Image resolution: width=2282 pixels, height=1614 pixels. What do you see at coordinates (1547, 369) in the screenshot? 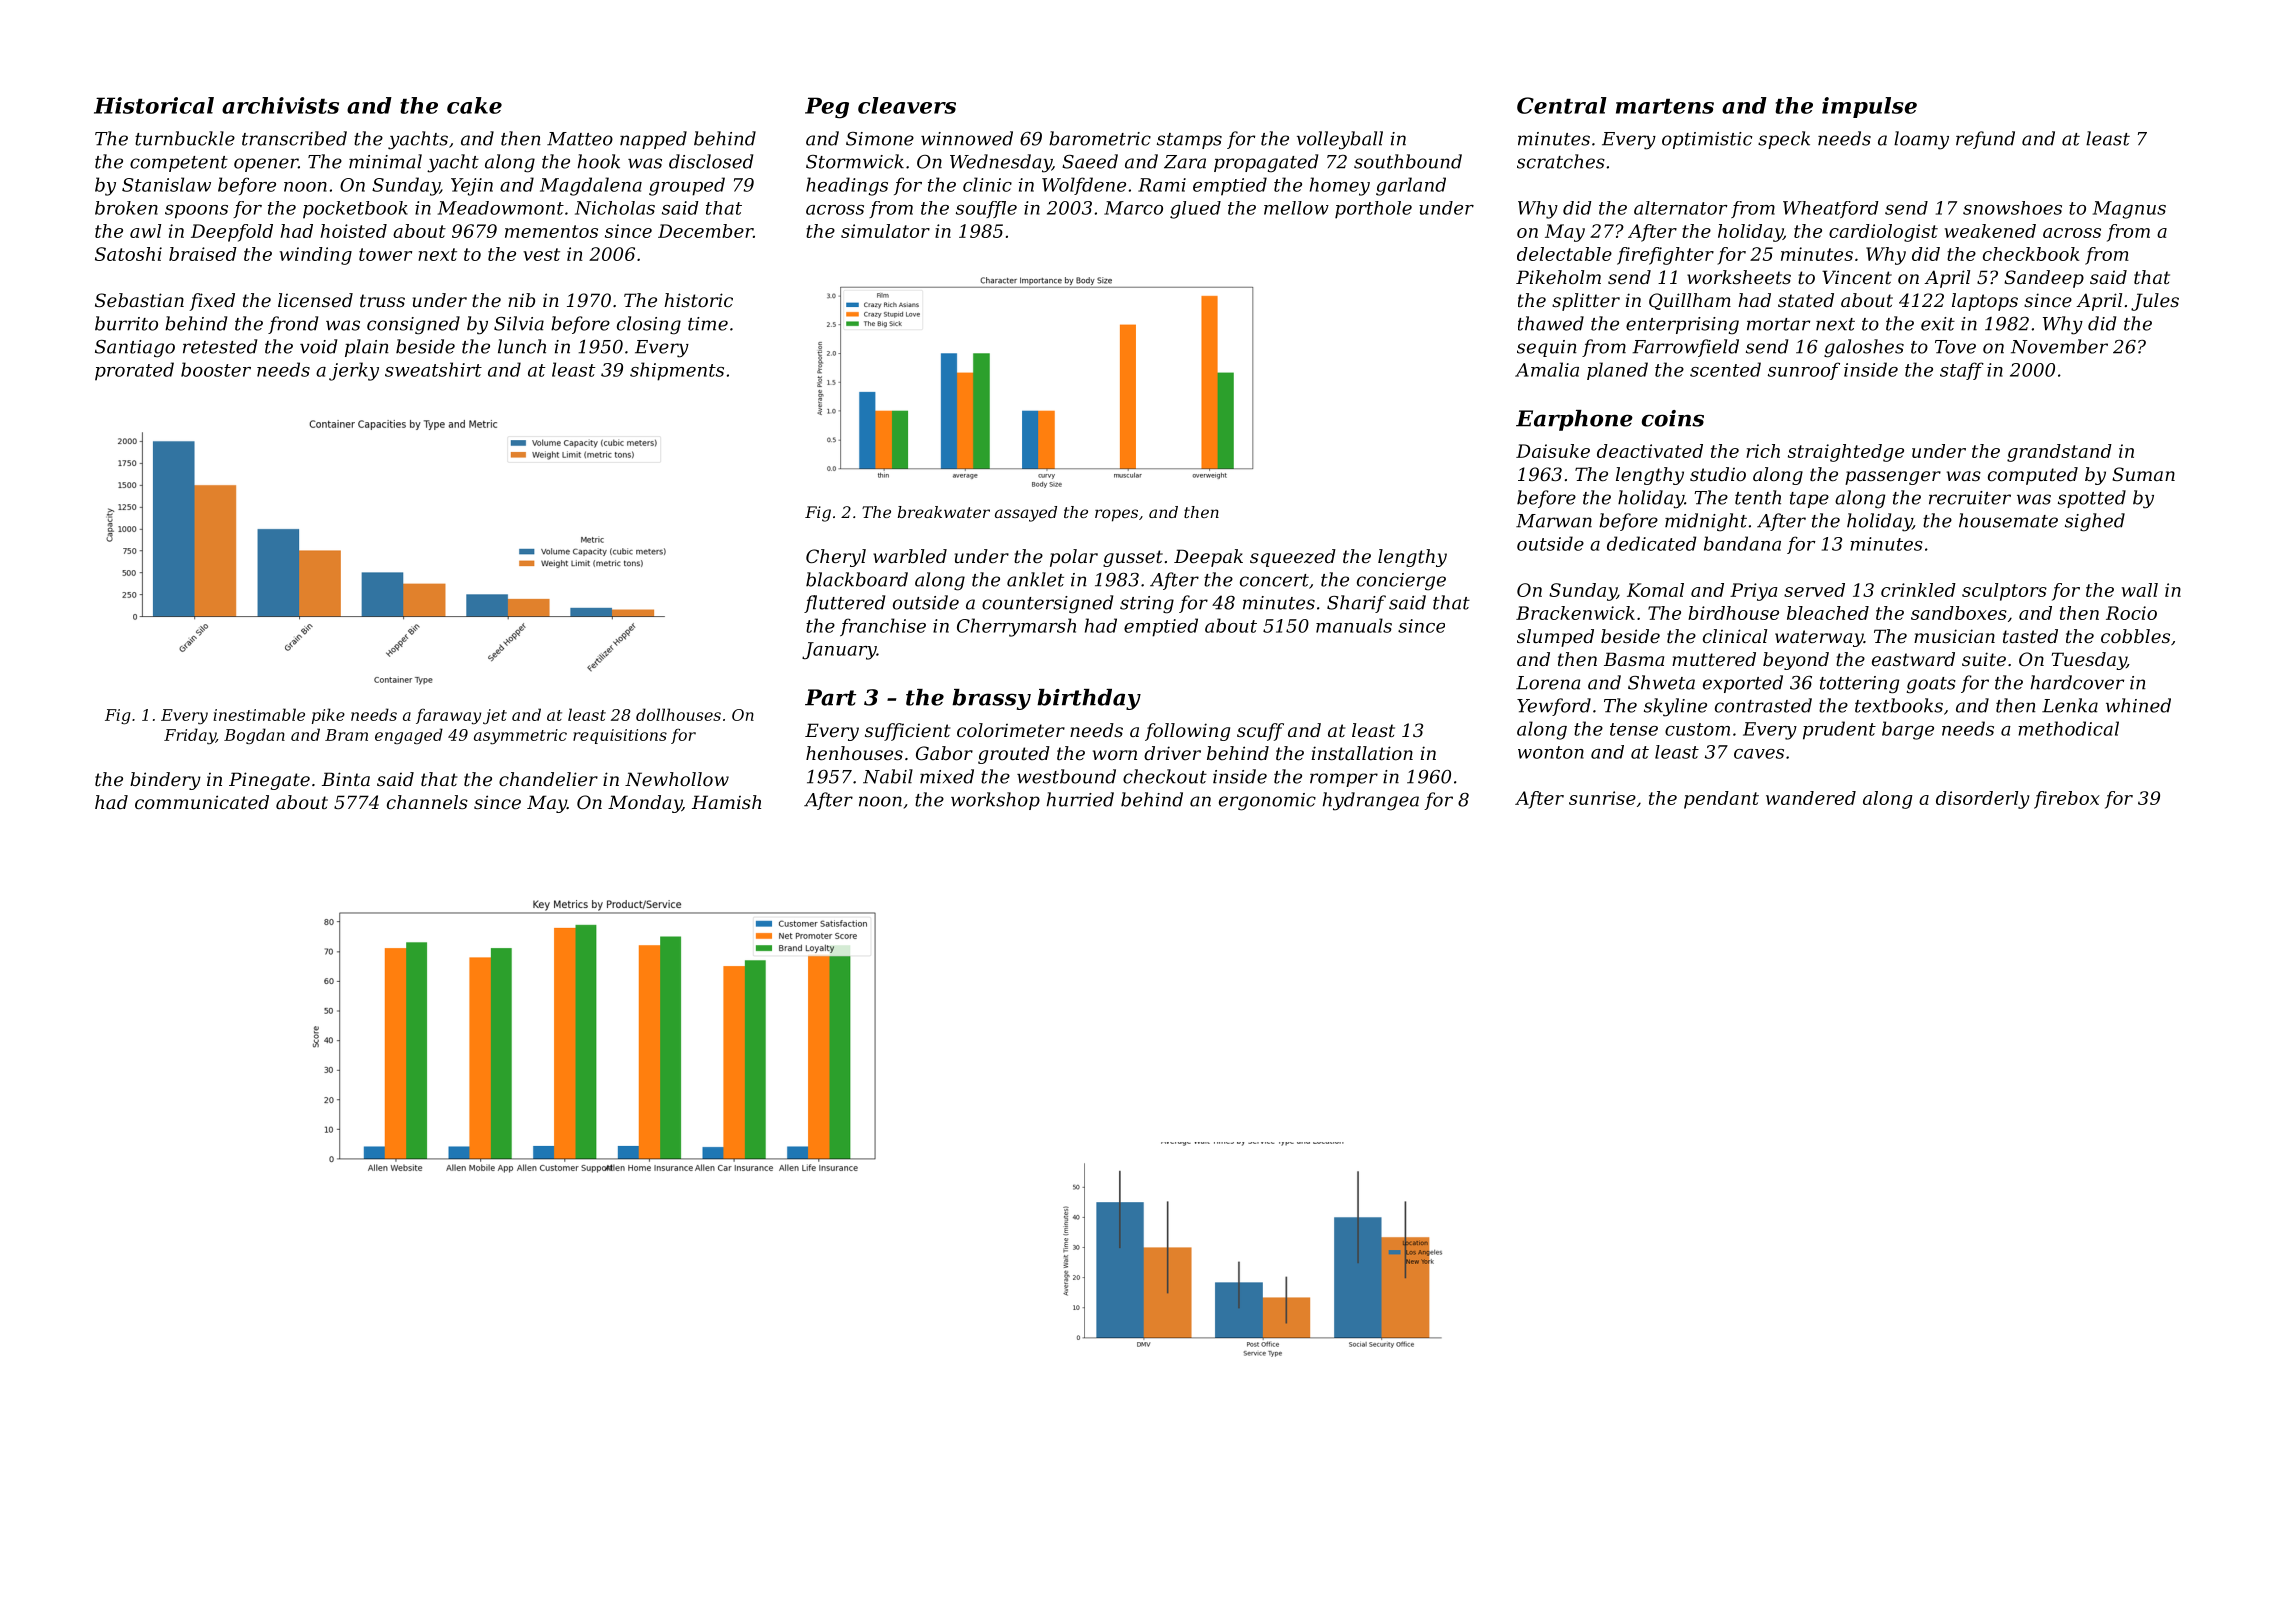
I see `Amalia` at bounding box center [1547, 369].
